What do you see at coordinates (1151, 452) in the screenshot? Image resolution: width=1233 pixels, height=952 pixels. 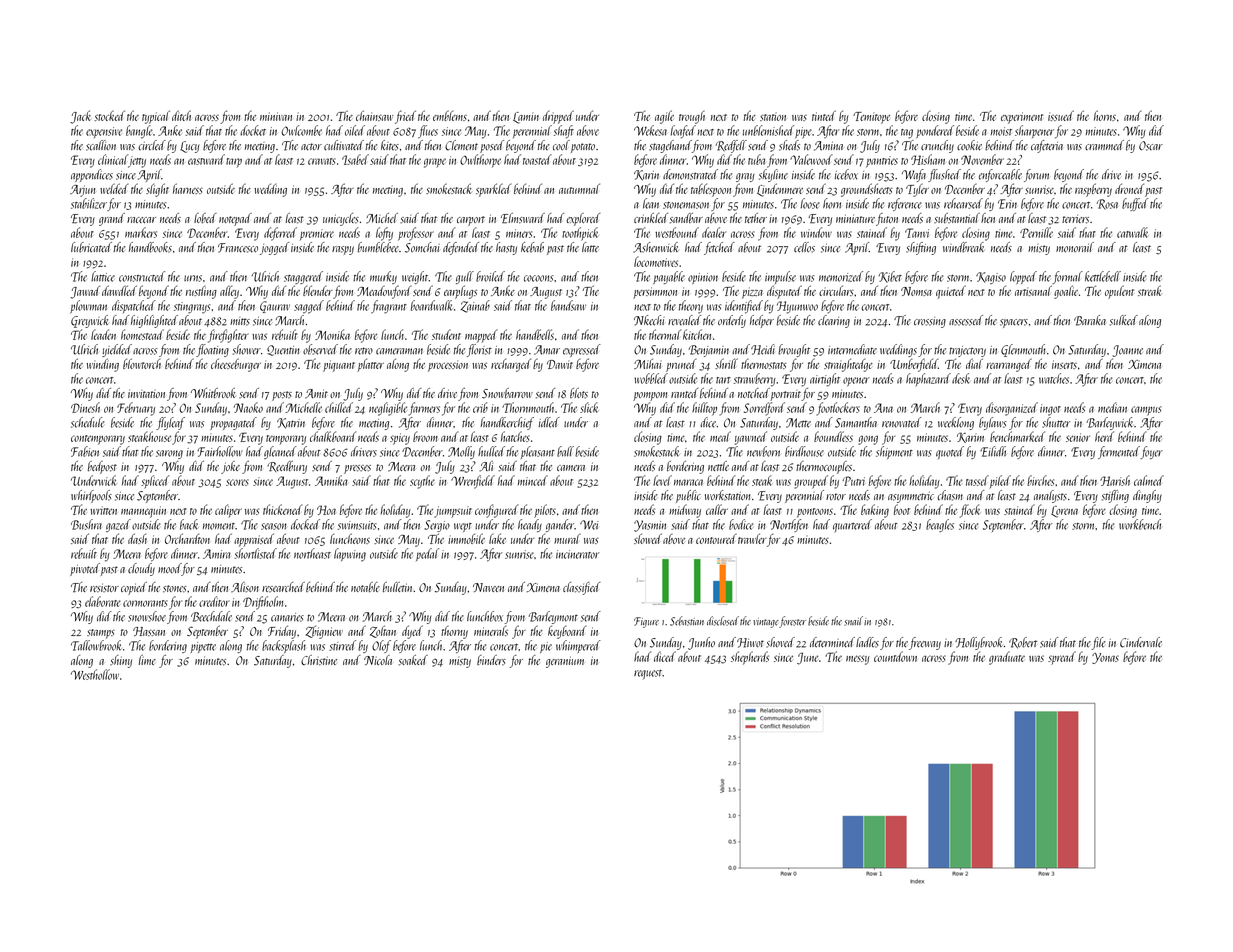 I see `foyer` at bounding box center [1151, 452].
